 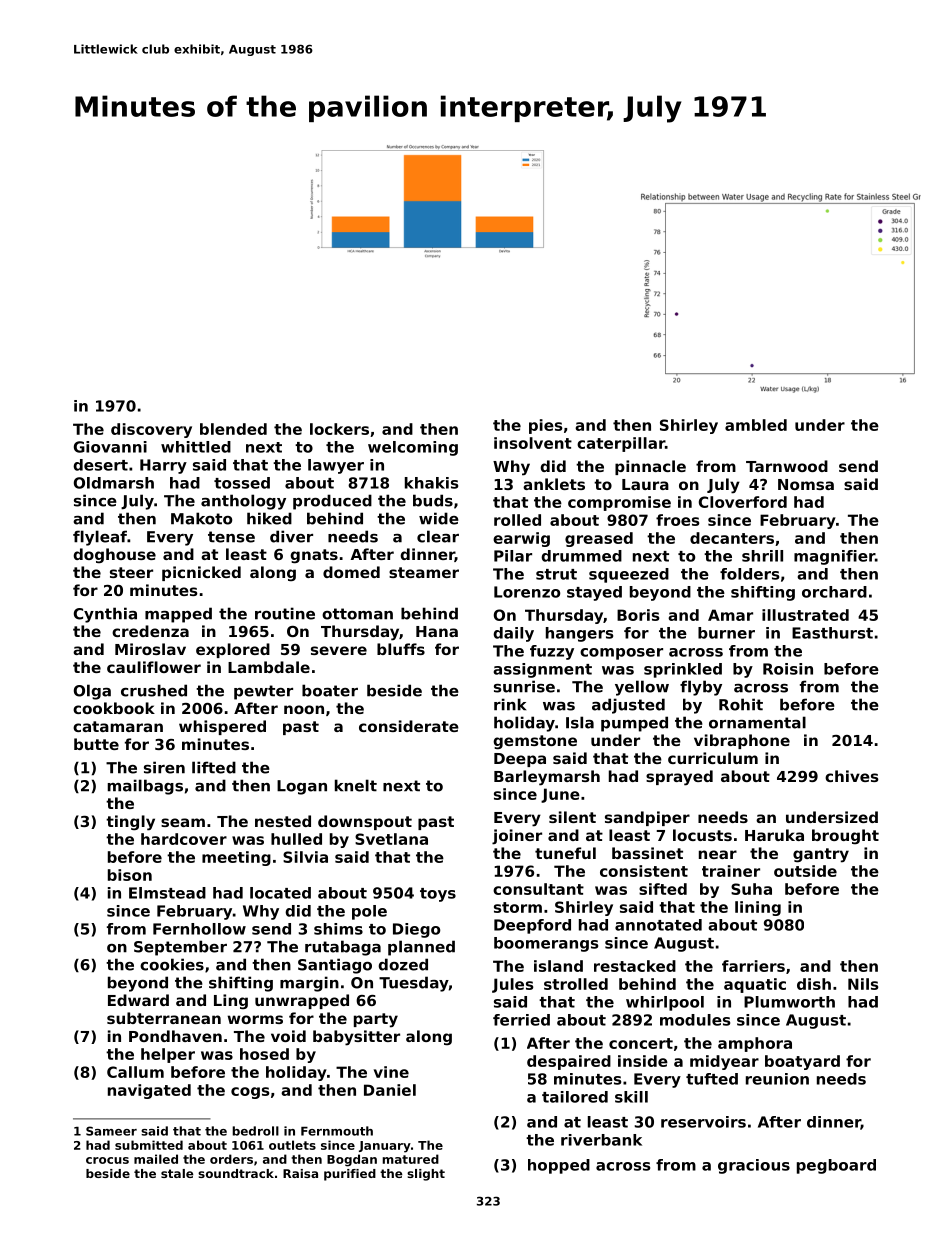 I want to click on Svetlana, so click(x=391, y=839).
